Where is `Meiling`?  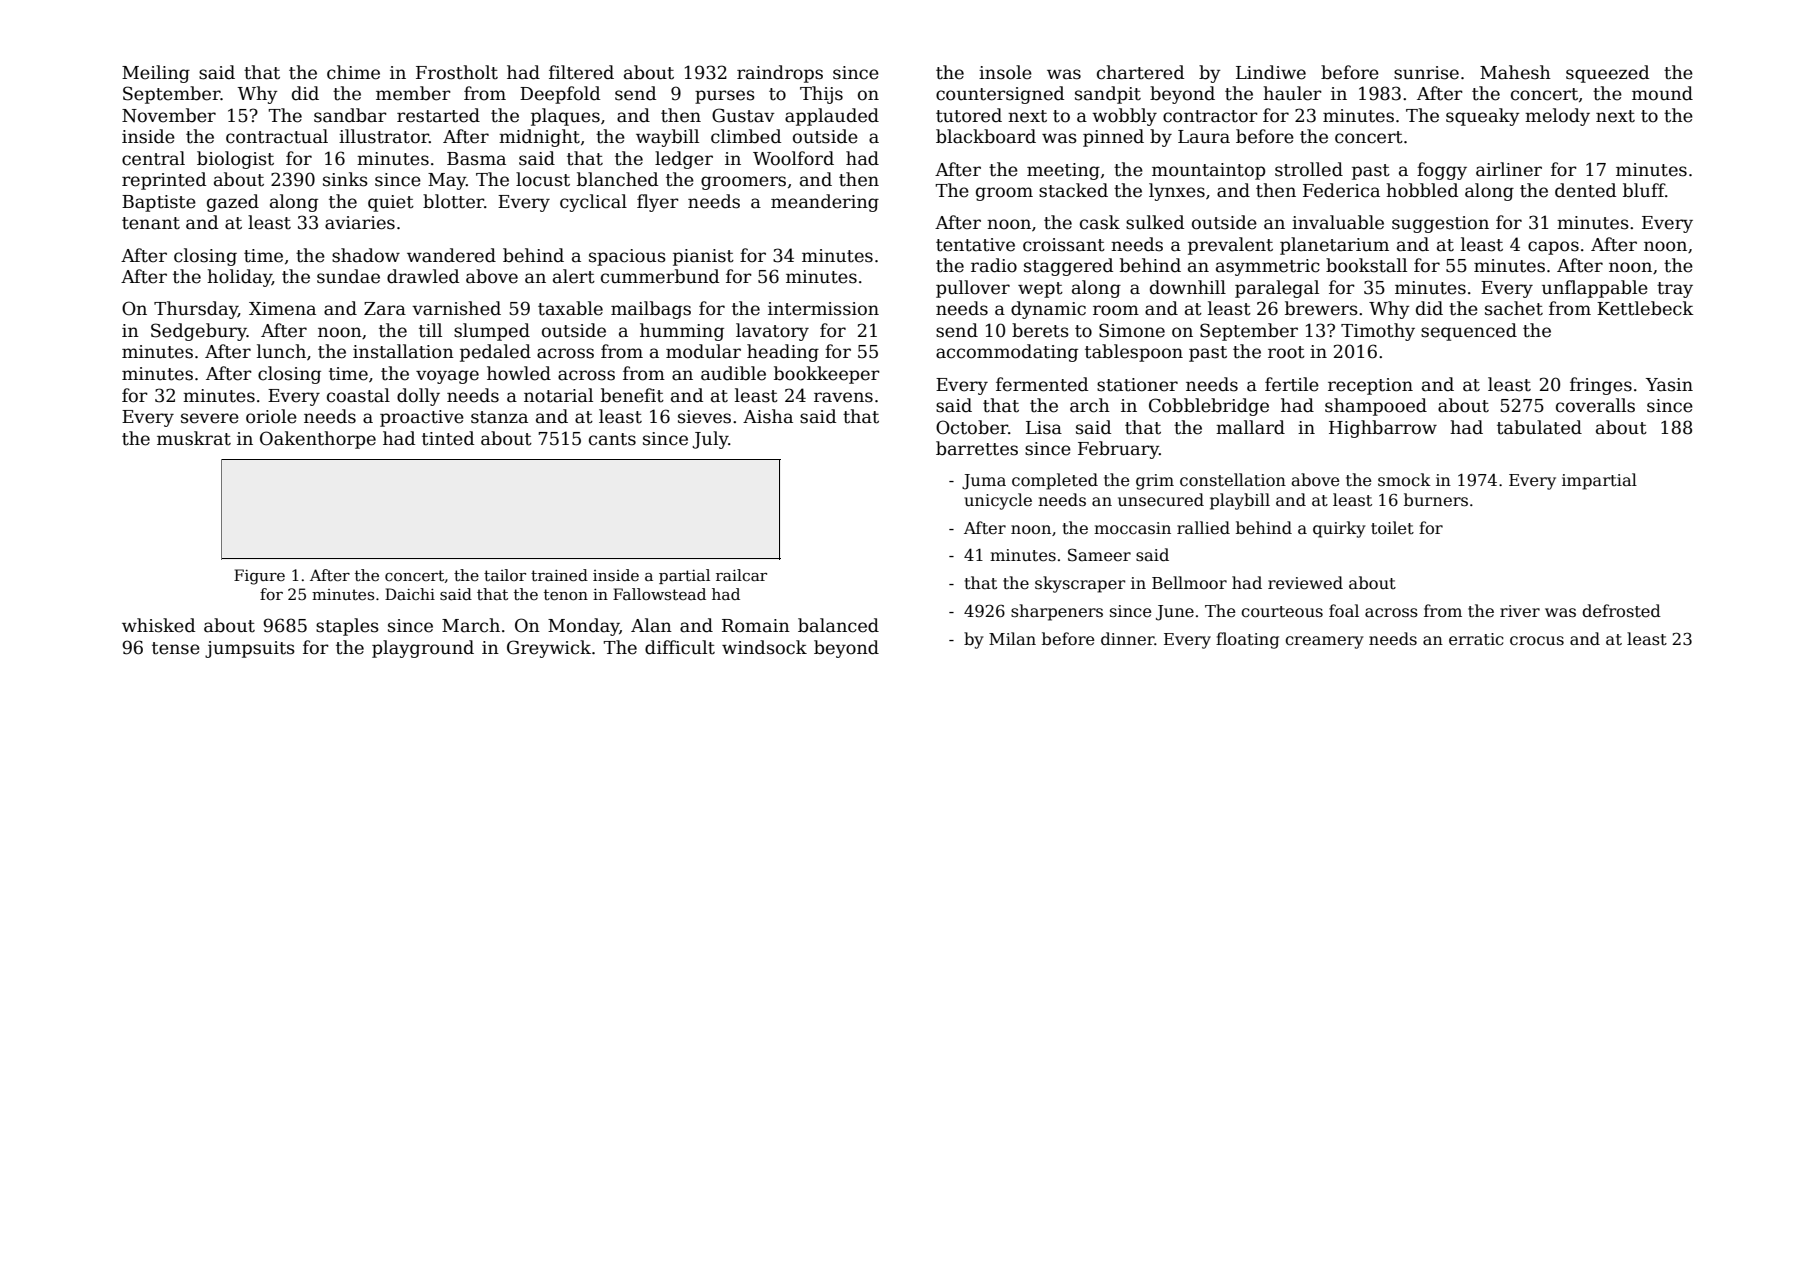
Meiling is located at coordinates (156, 74).
